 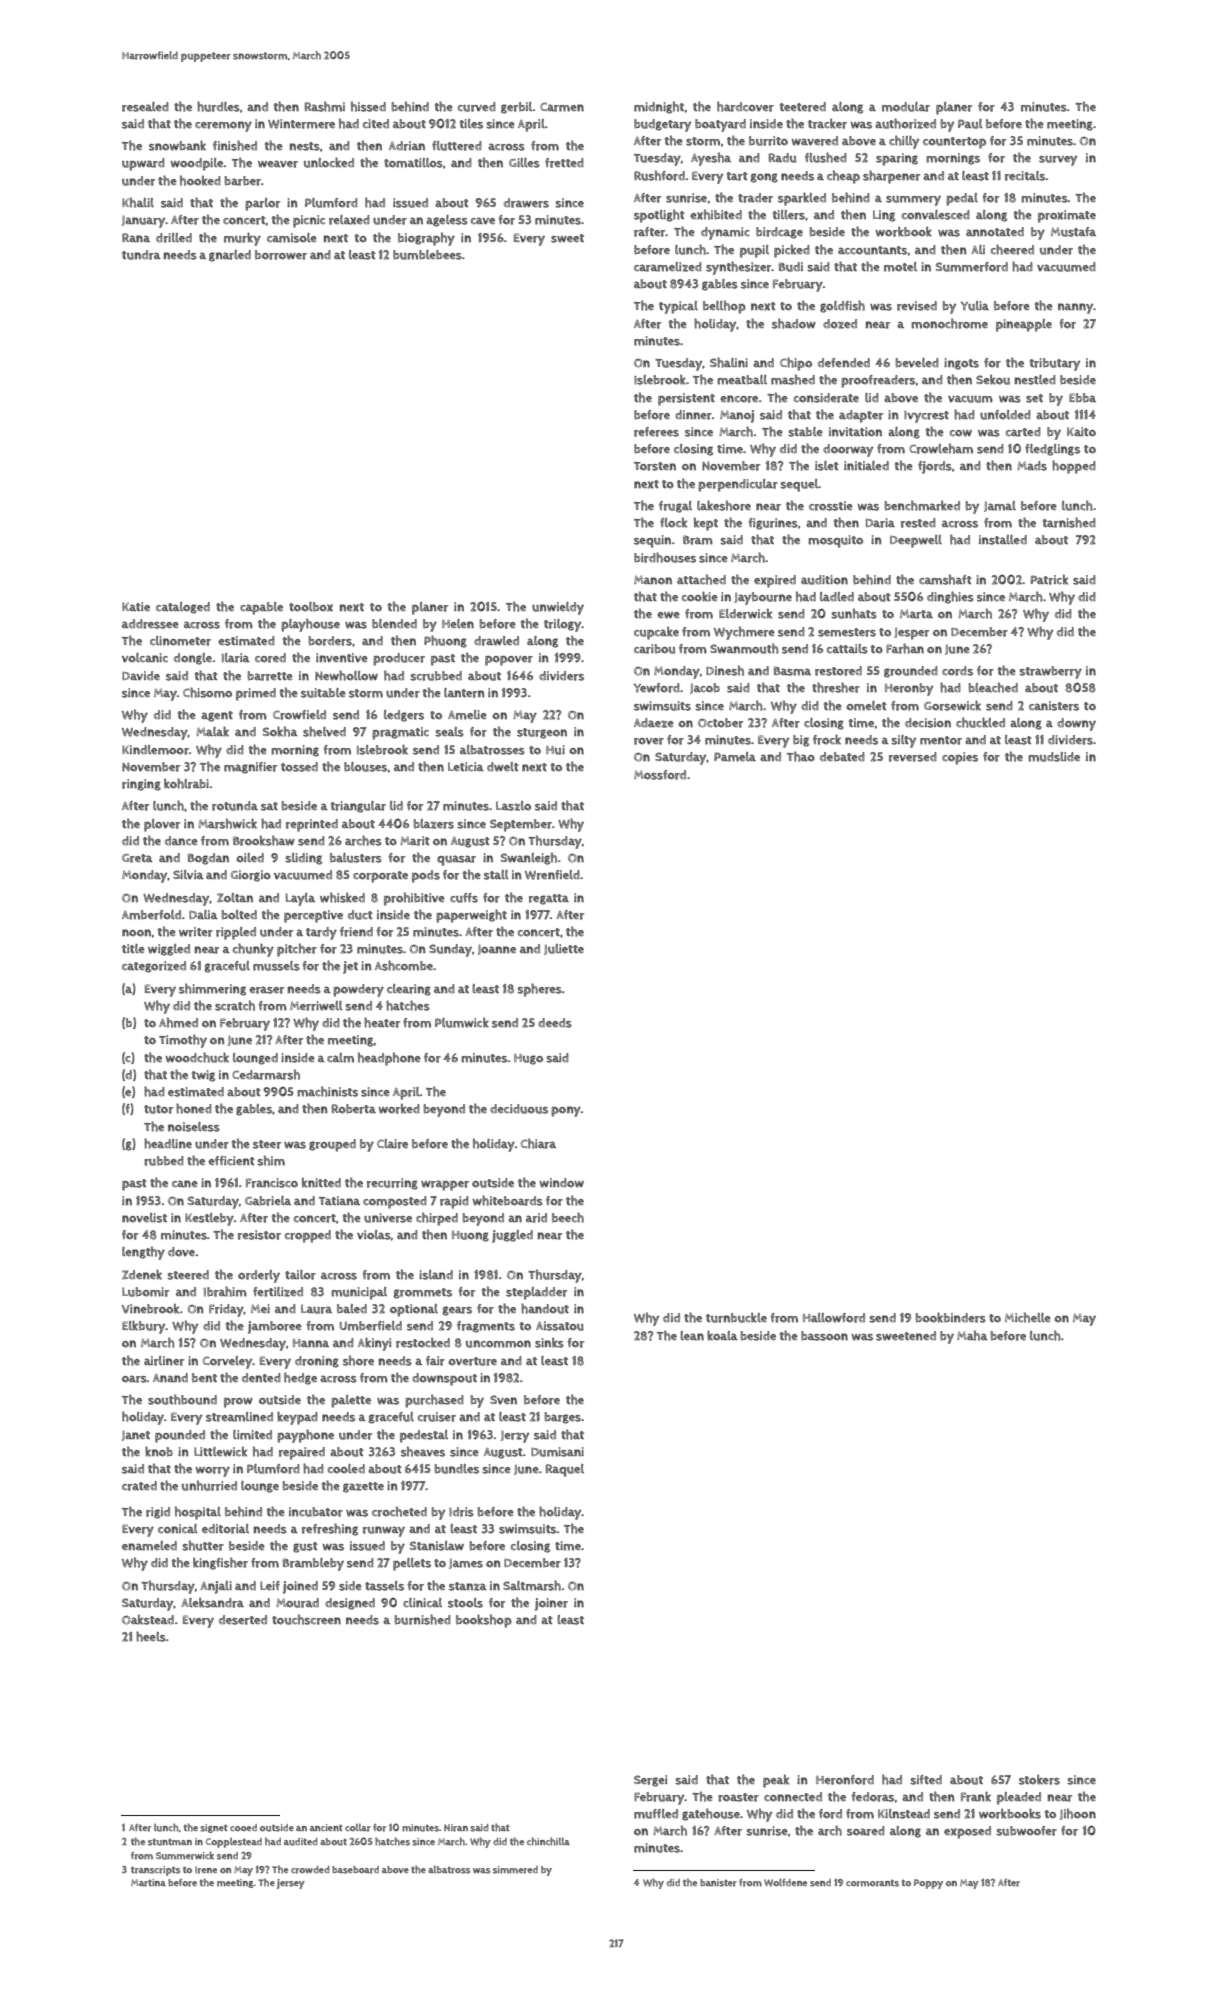 I want to click on Katie, so click(x=136, y=606).
